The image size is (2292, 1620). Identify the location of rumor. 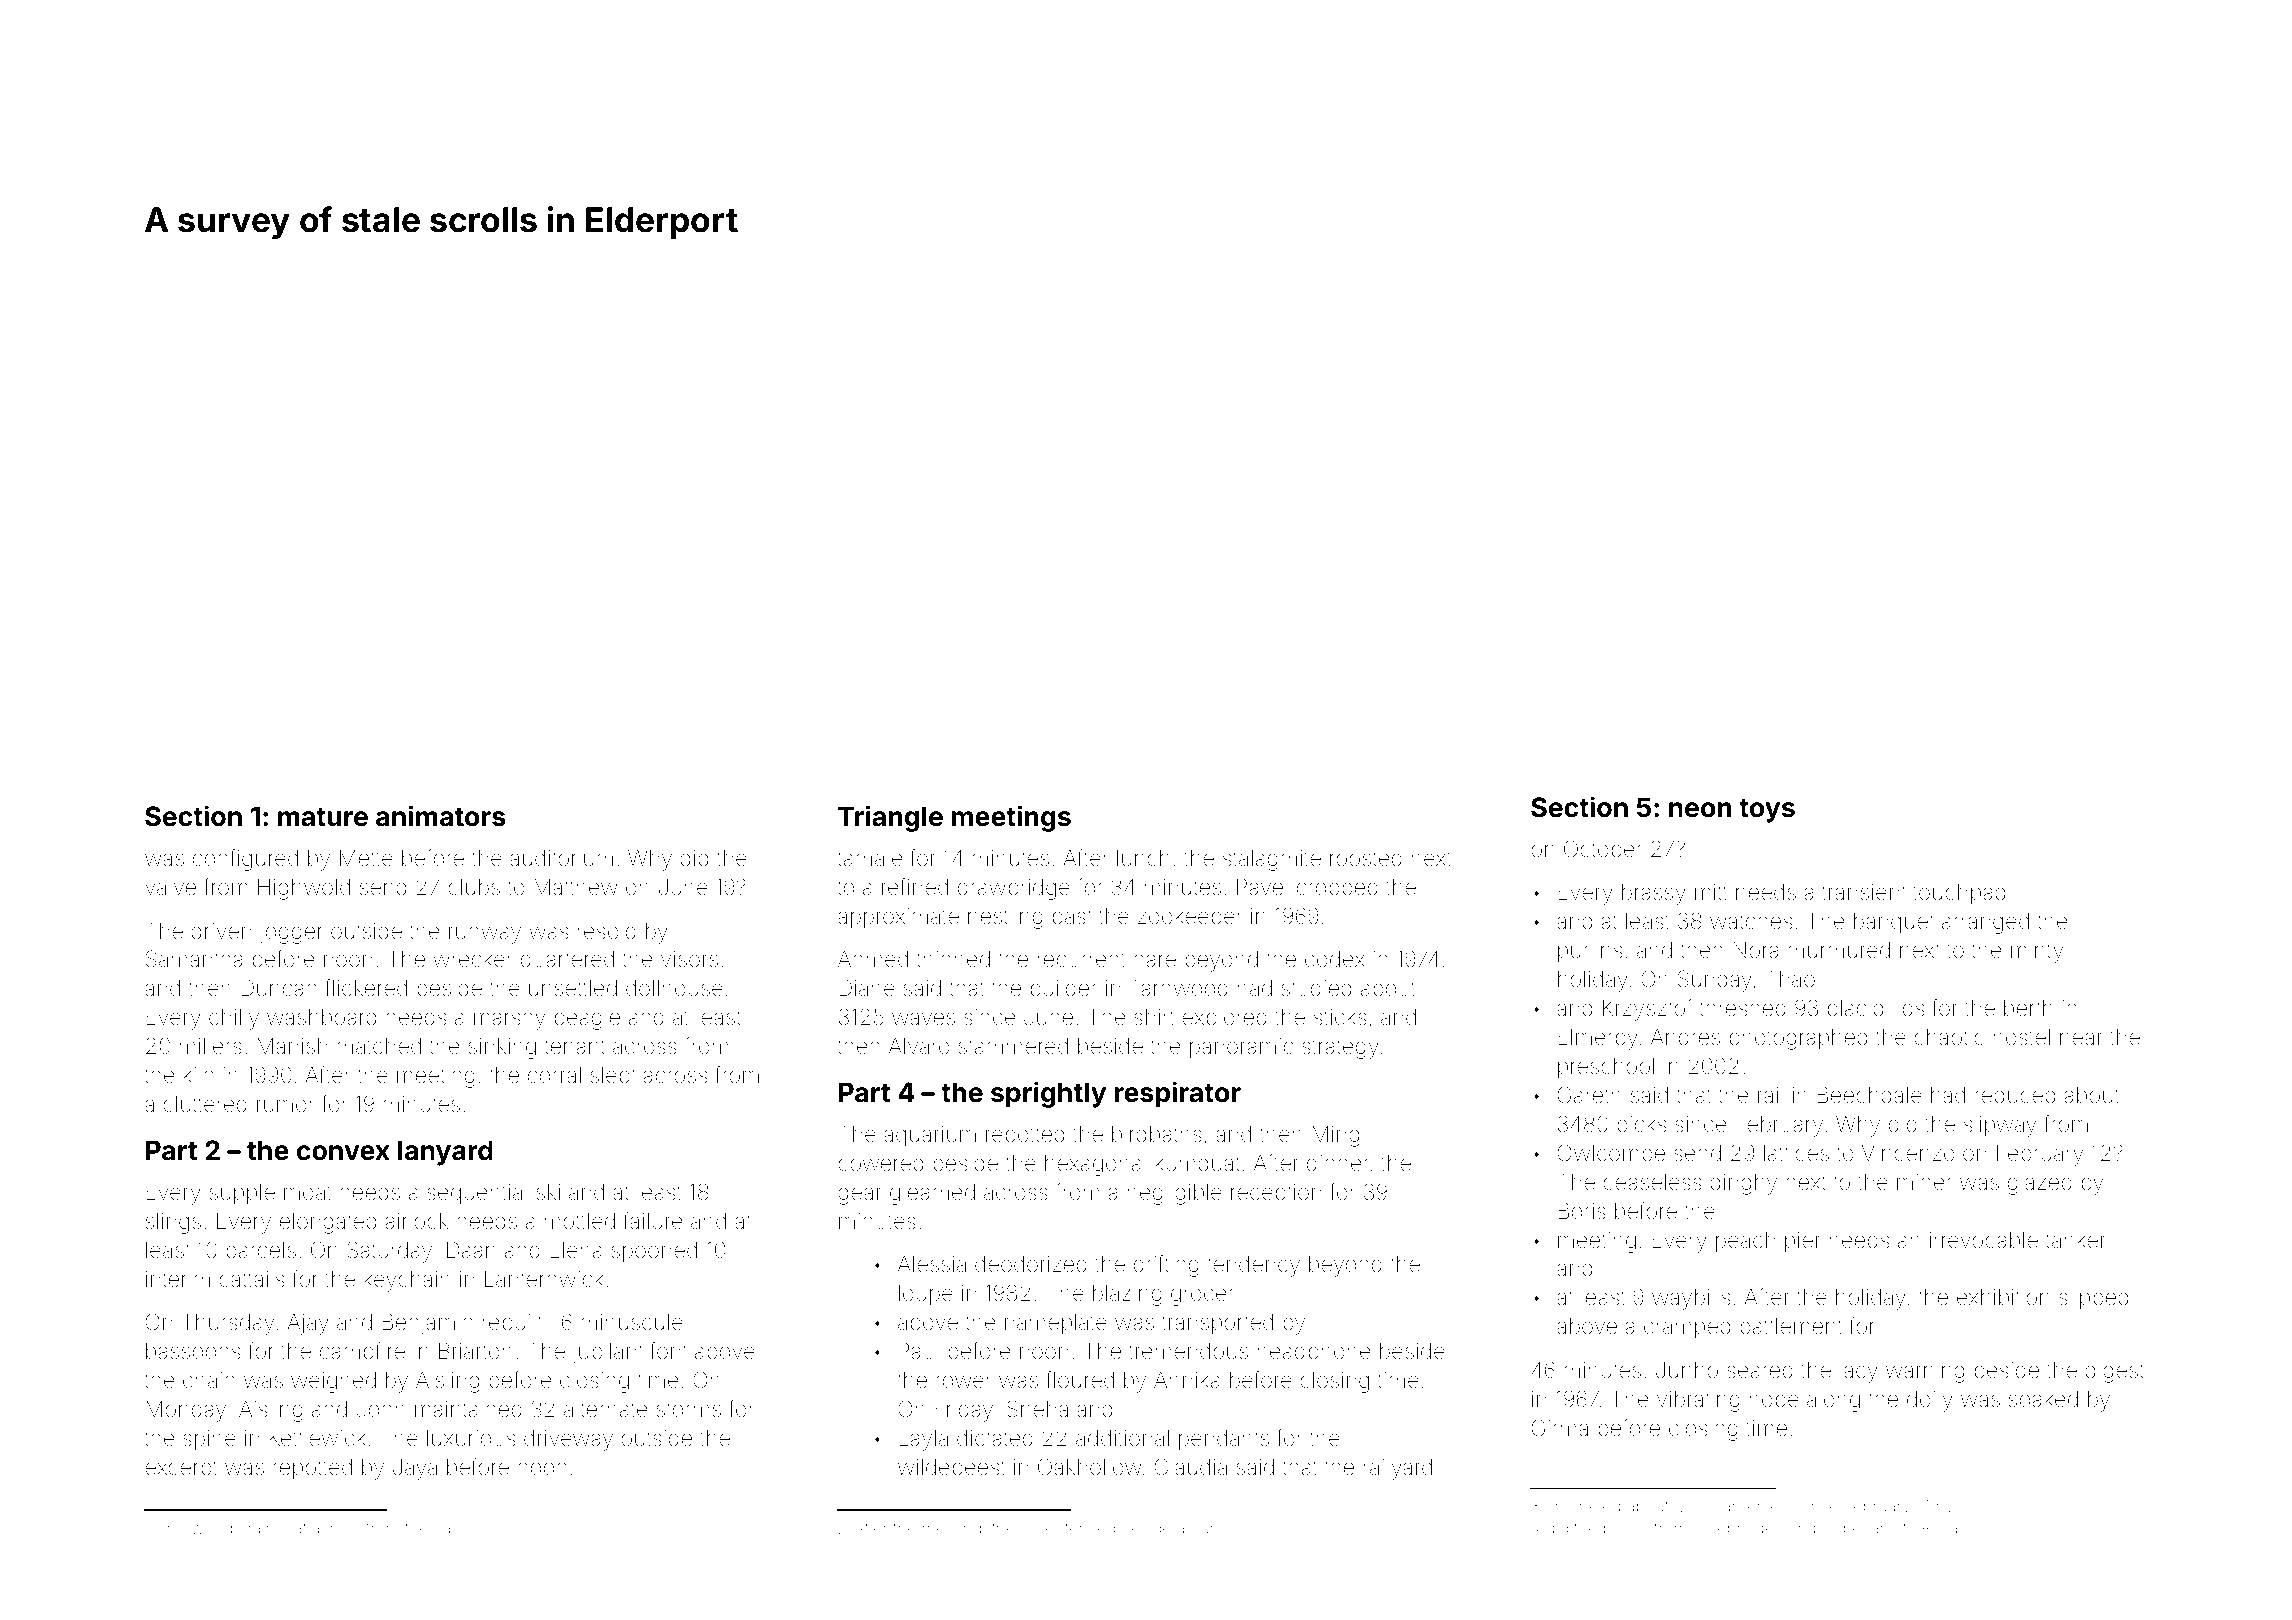
(285, 1105).
